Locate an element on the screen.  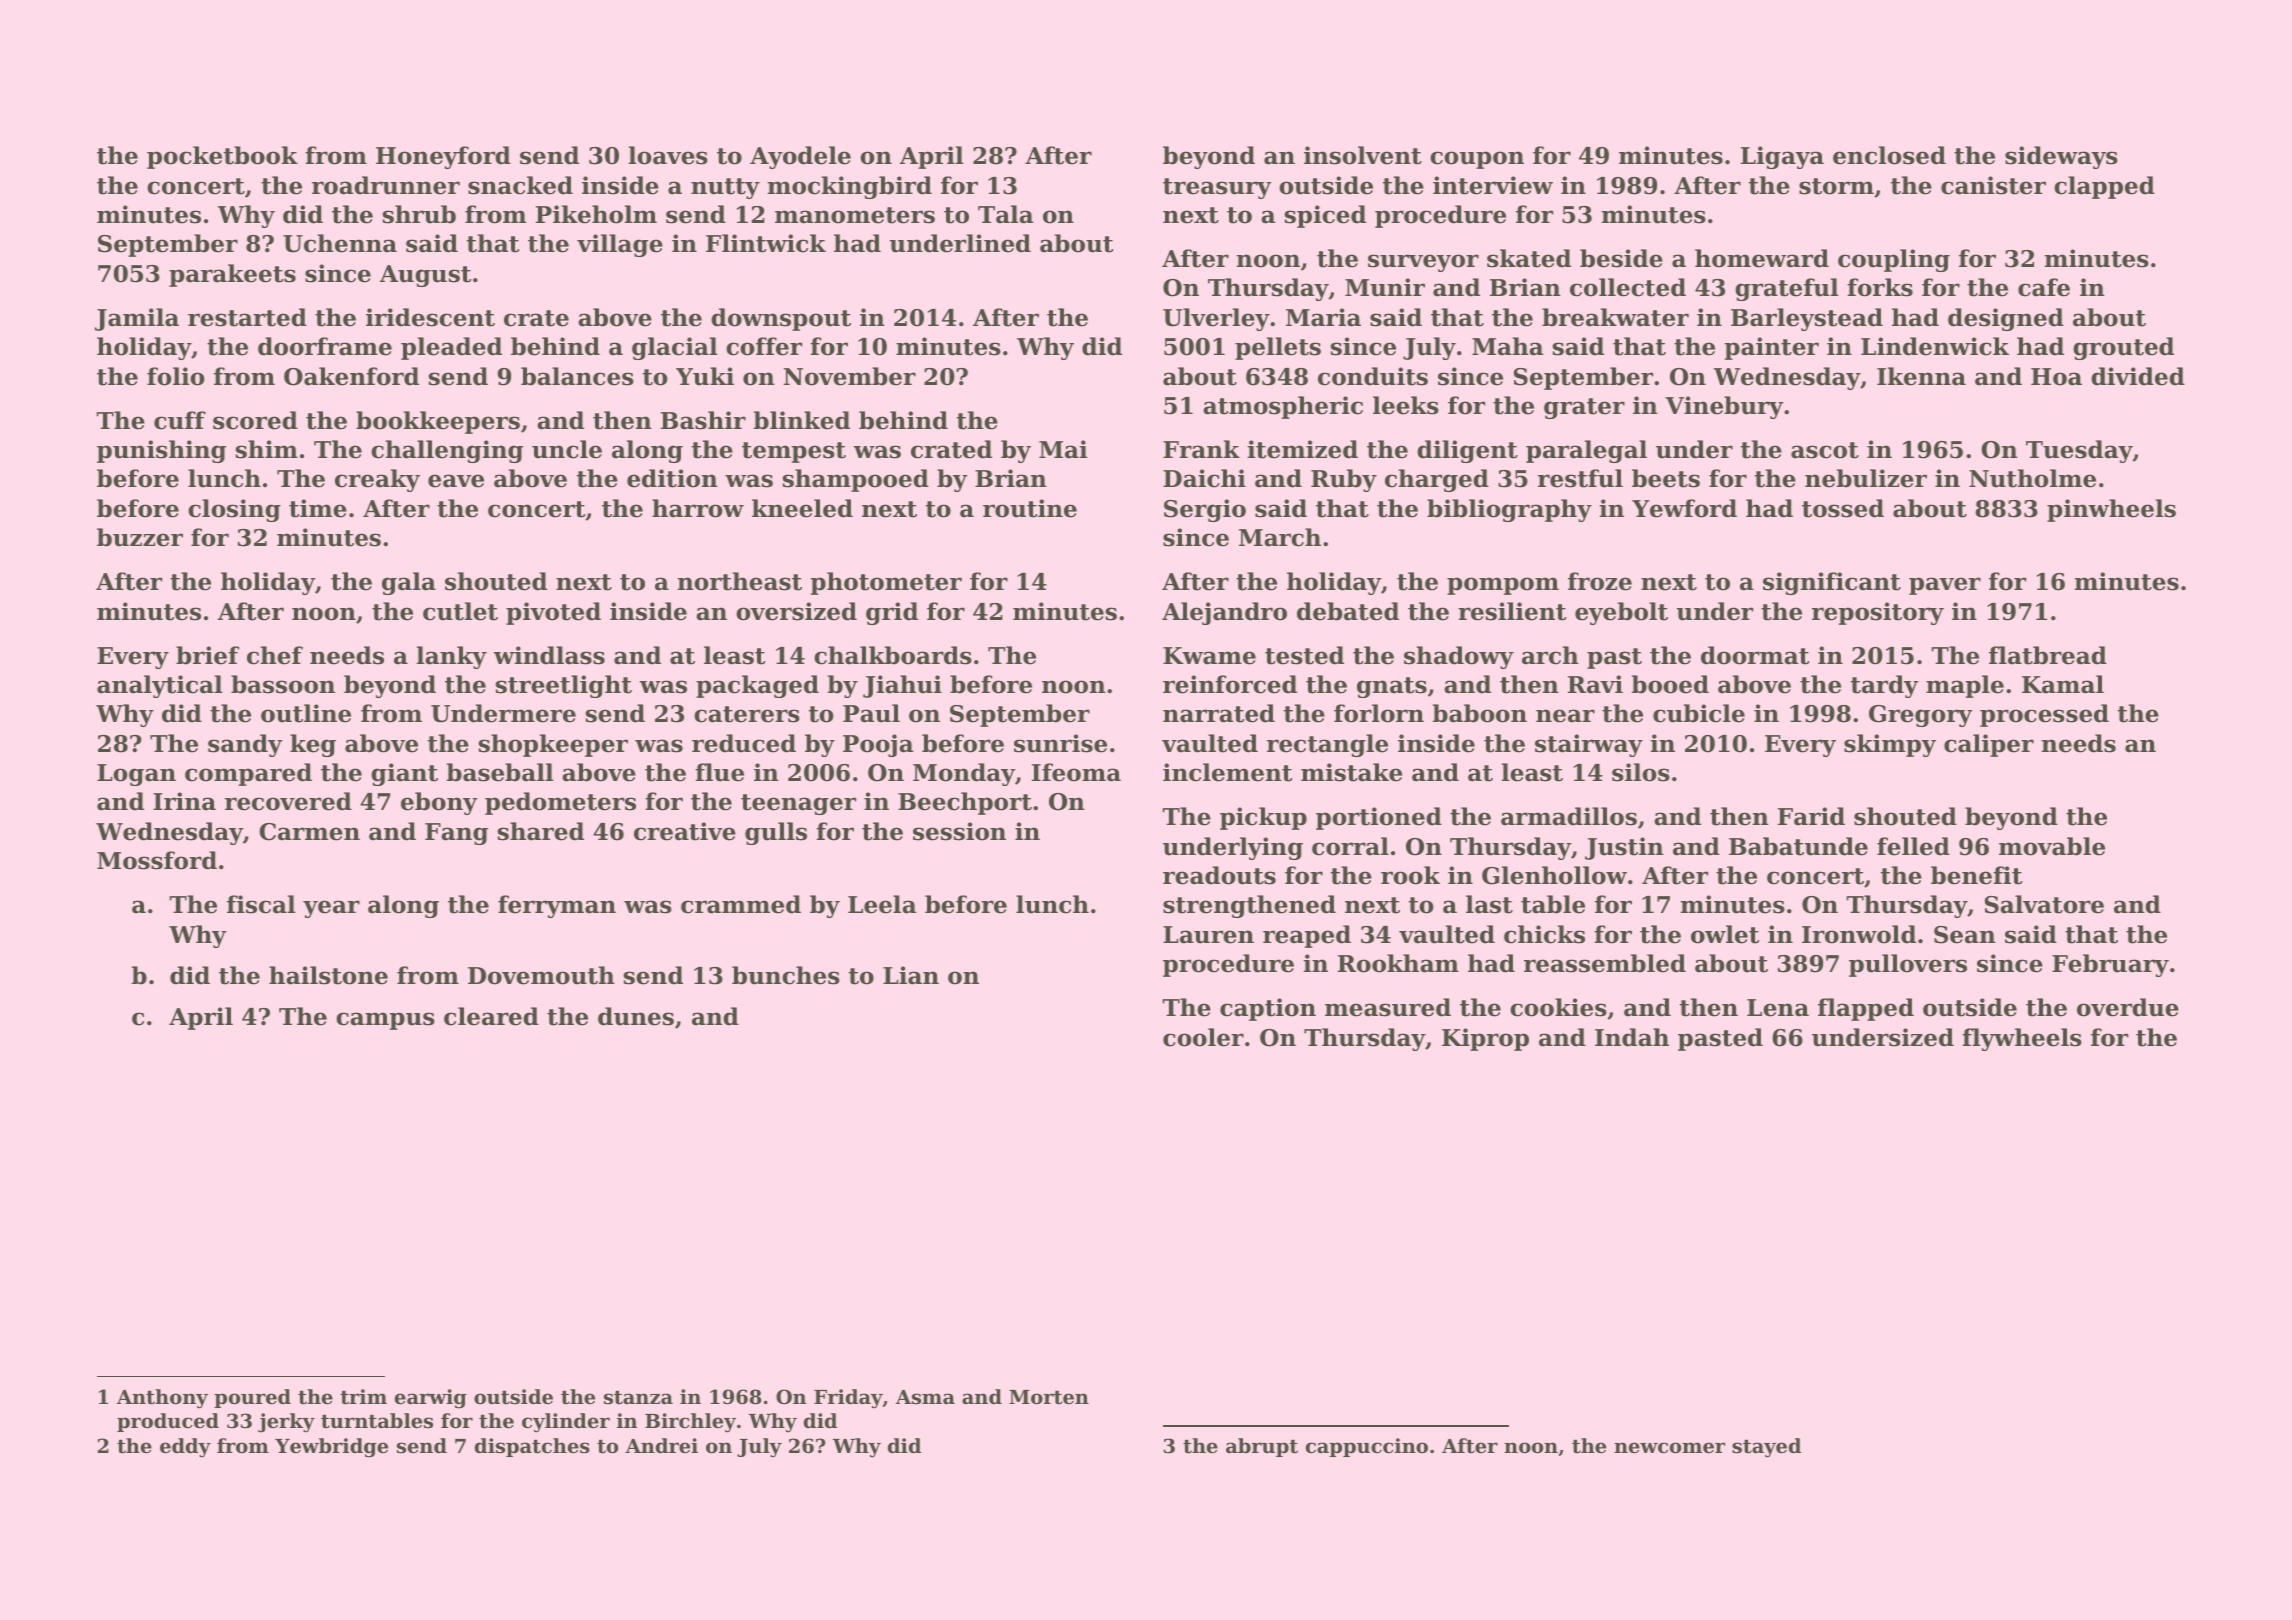
cafe is located at coordinates (2044, 287).
